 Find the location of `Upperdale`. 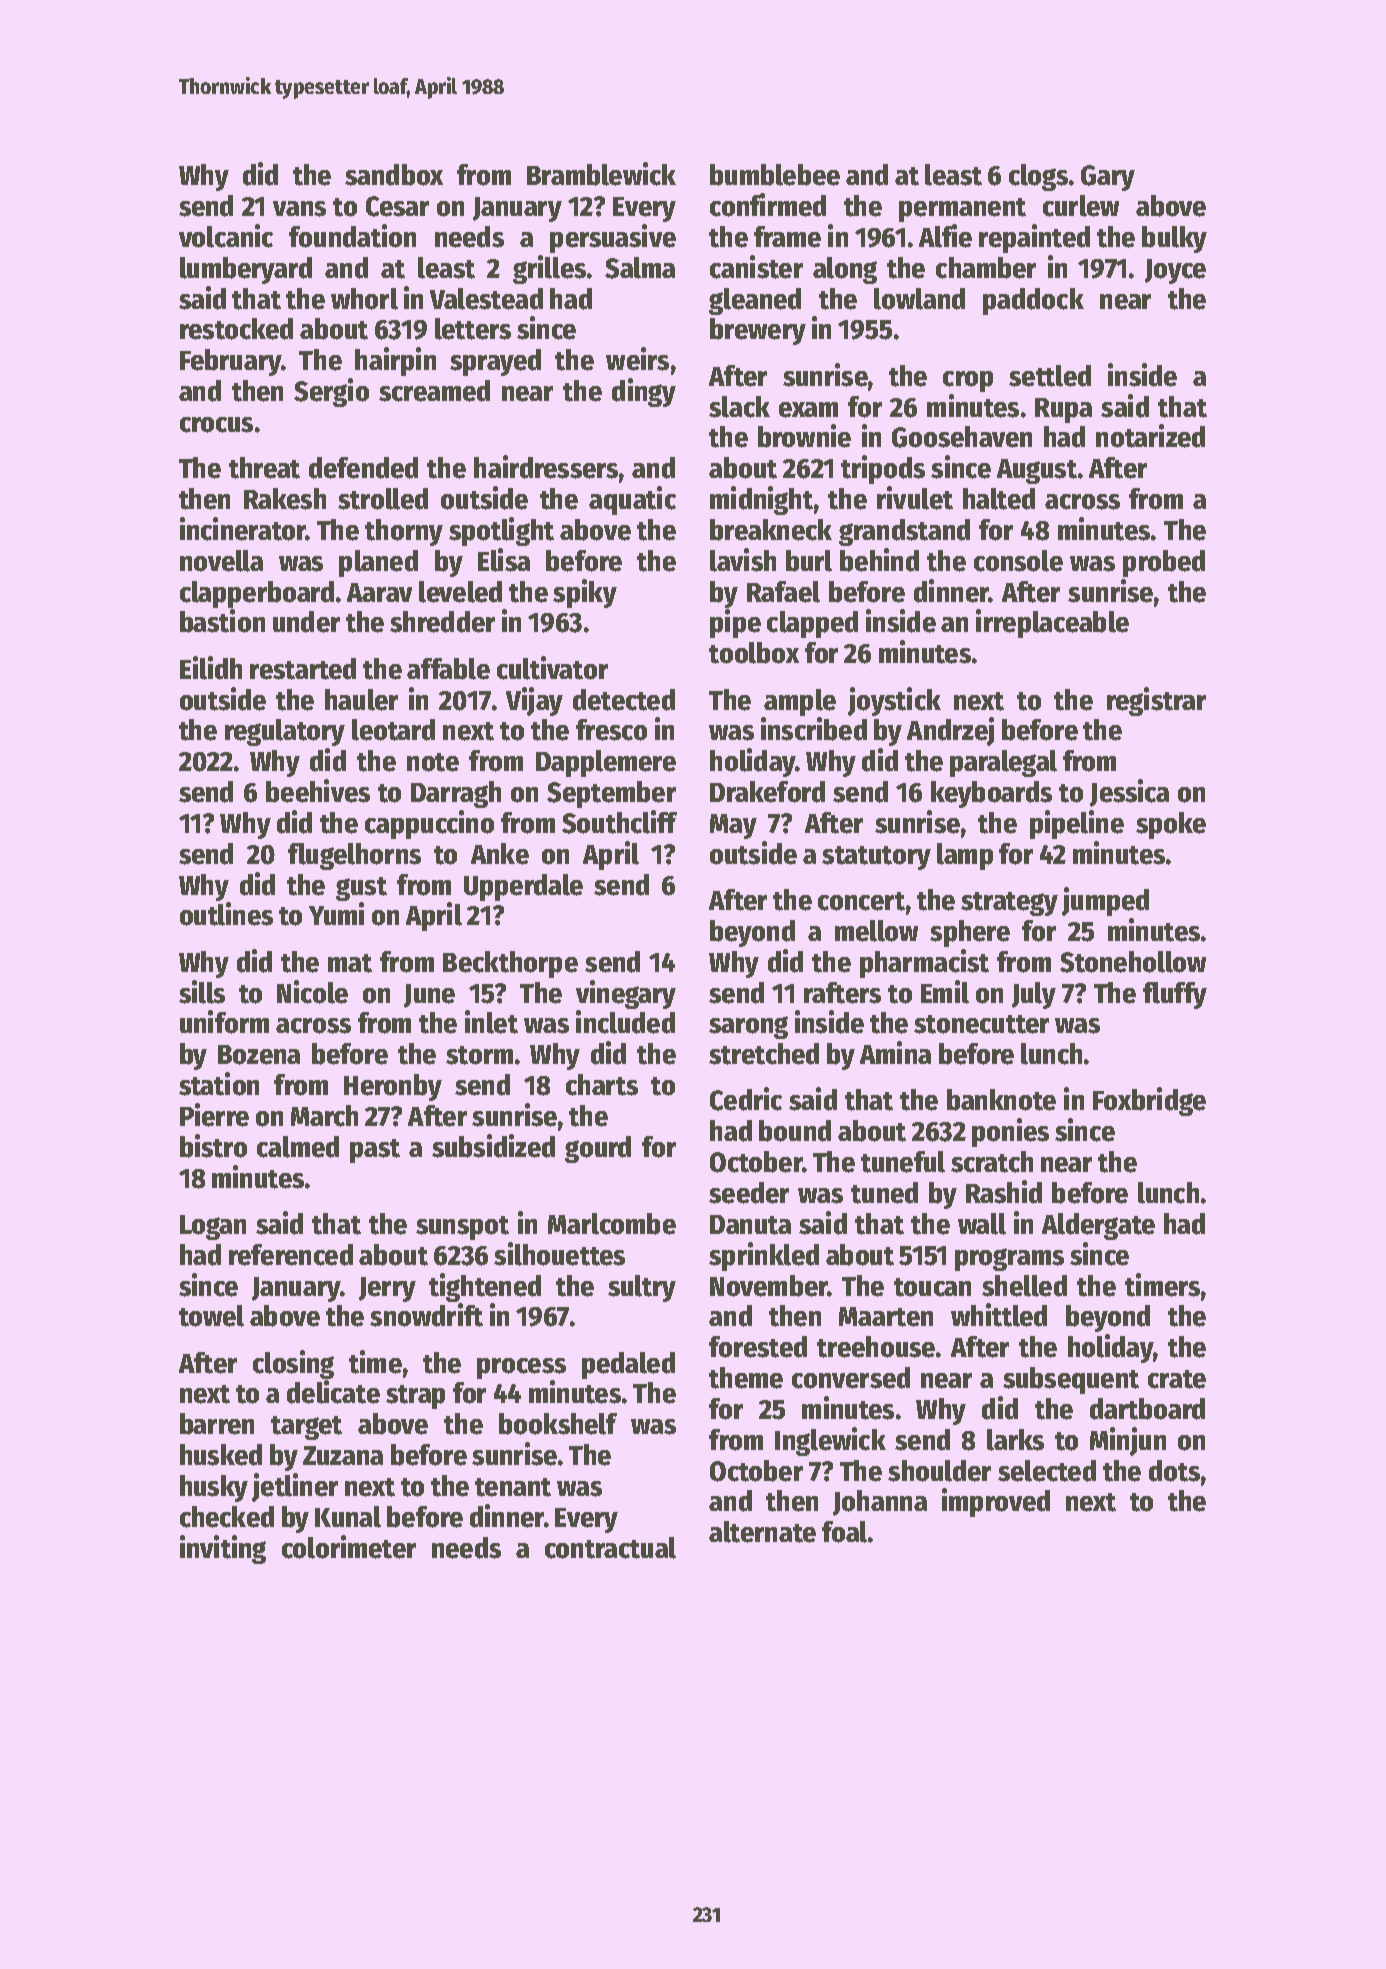

Upperdale is located at coordinates (523, 887).
